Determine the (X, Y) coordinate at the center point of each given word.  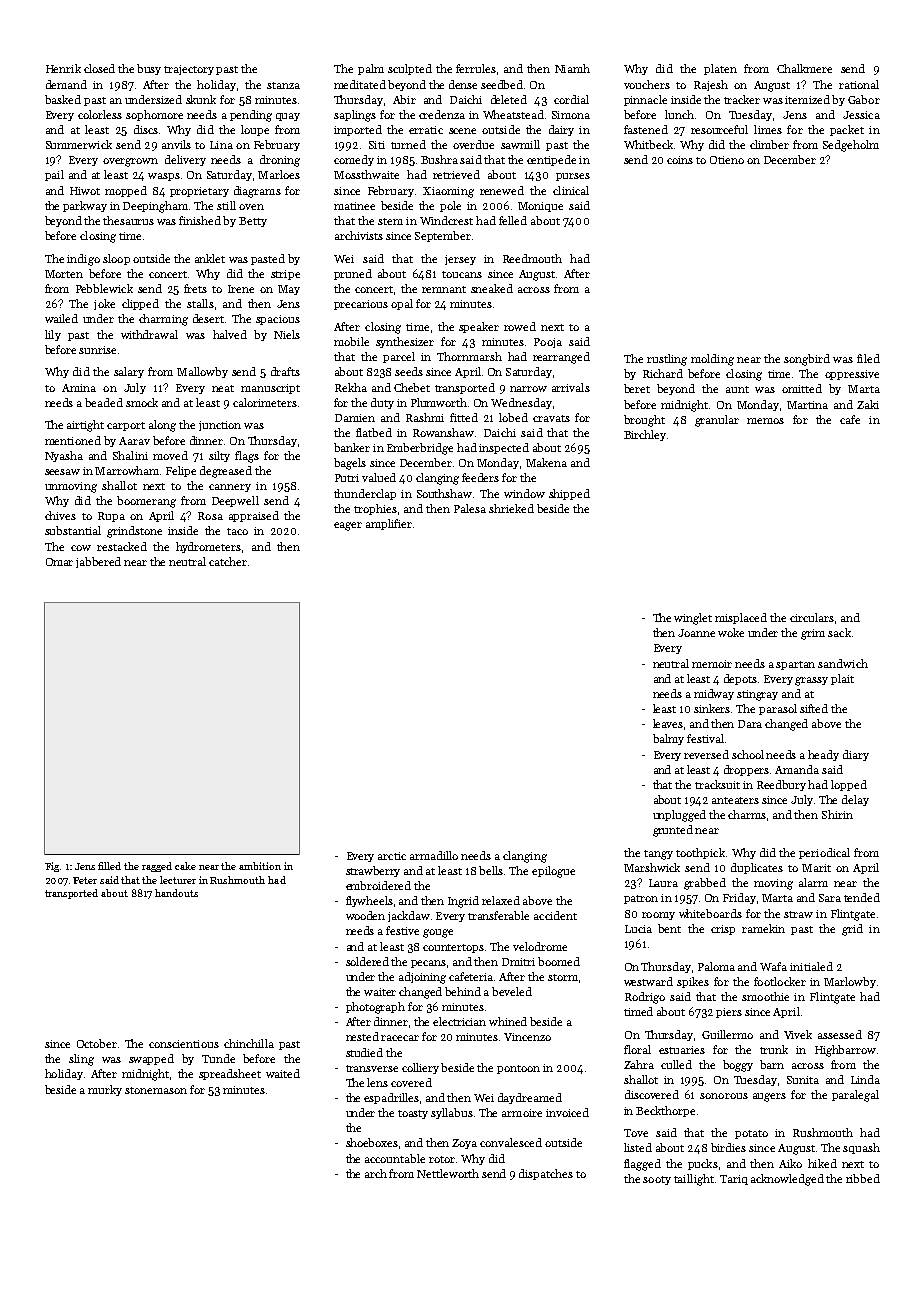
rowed (520, 326)
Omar (59, 562)
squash (861, 1148)
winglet (693, 619)
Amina (79, 388)
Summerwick (79, 144)
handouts (176, 893)
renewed (502, 190)
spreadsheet (230, 1074)
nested (362, 1036)
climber (769, 144)
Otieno (727, 160)
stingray (757, 695)
